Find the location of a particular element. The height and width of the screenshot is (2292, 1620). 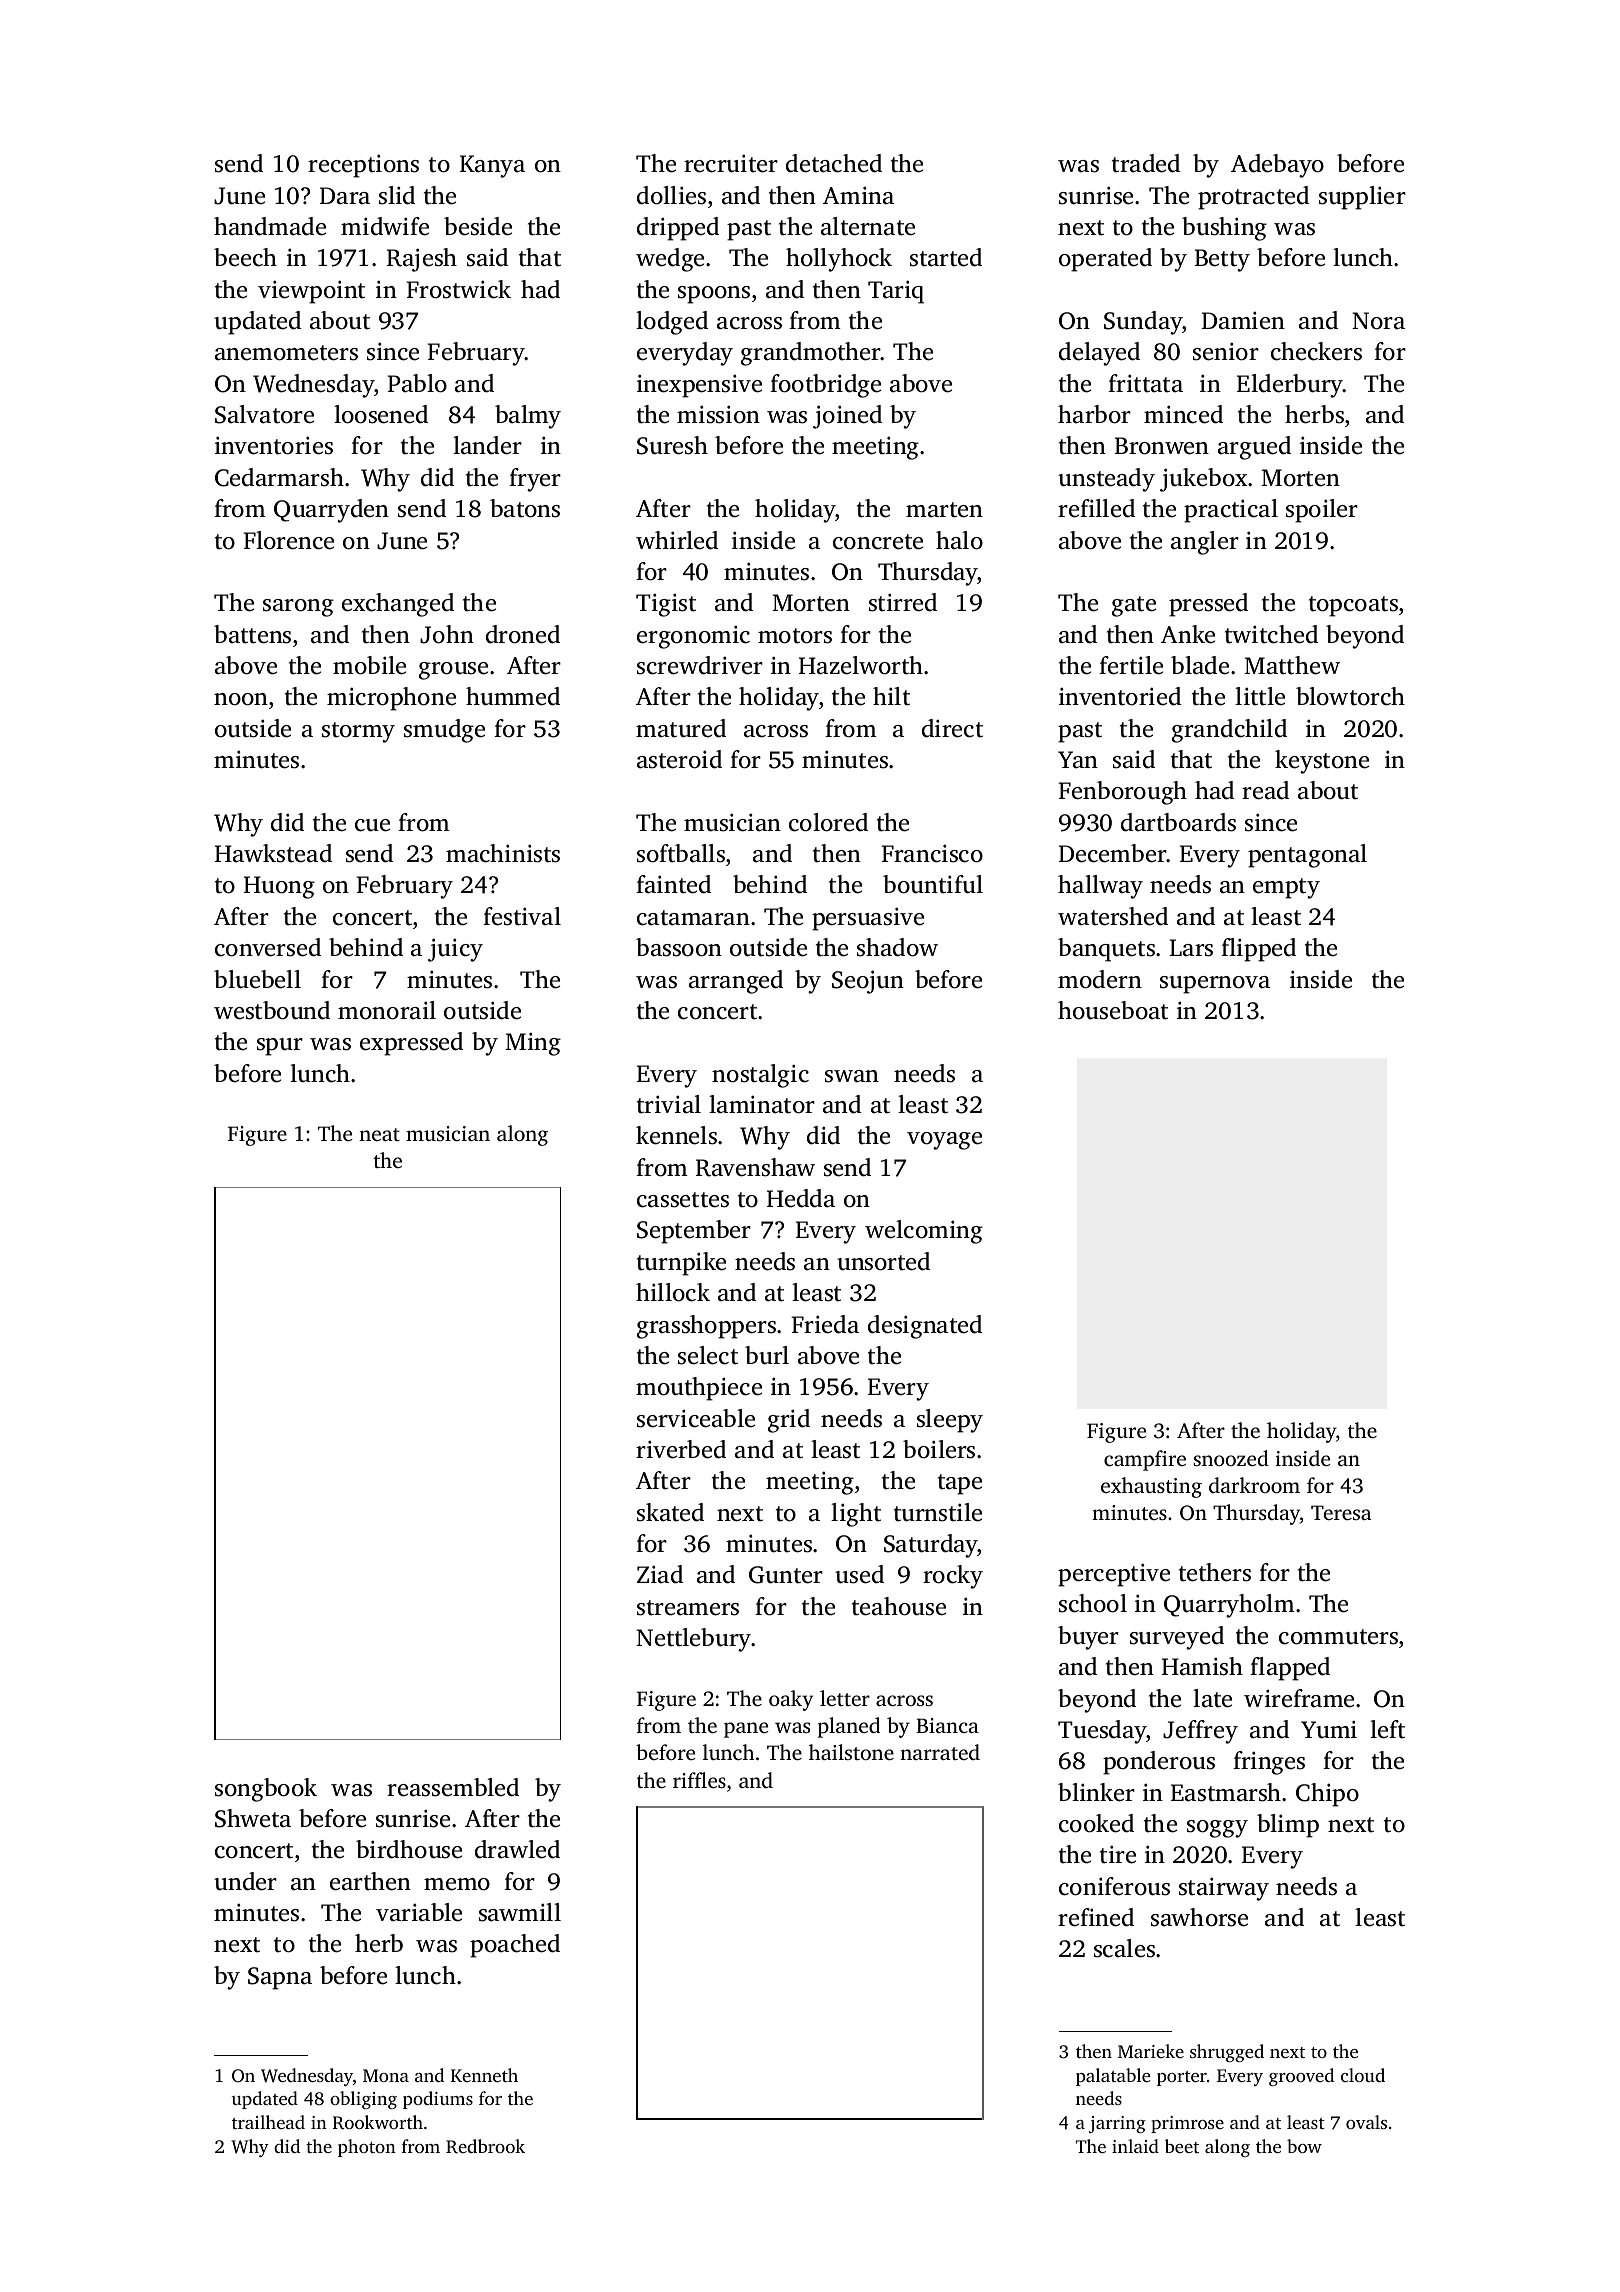

flipped is located at coordinates (1258, 950).
